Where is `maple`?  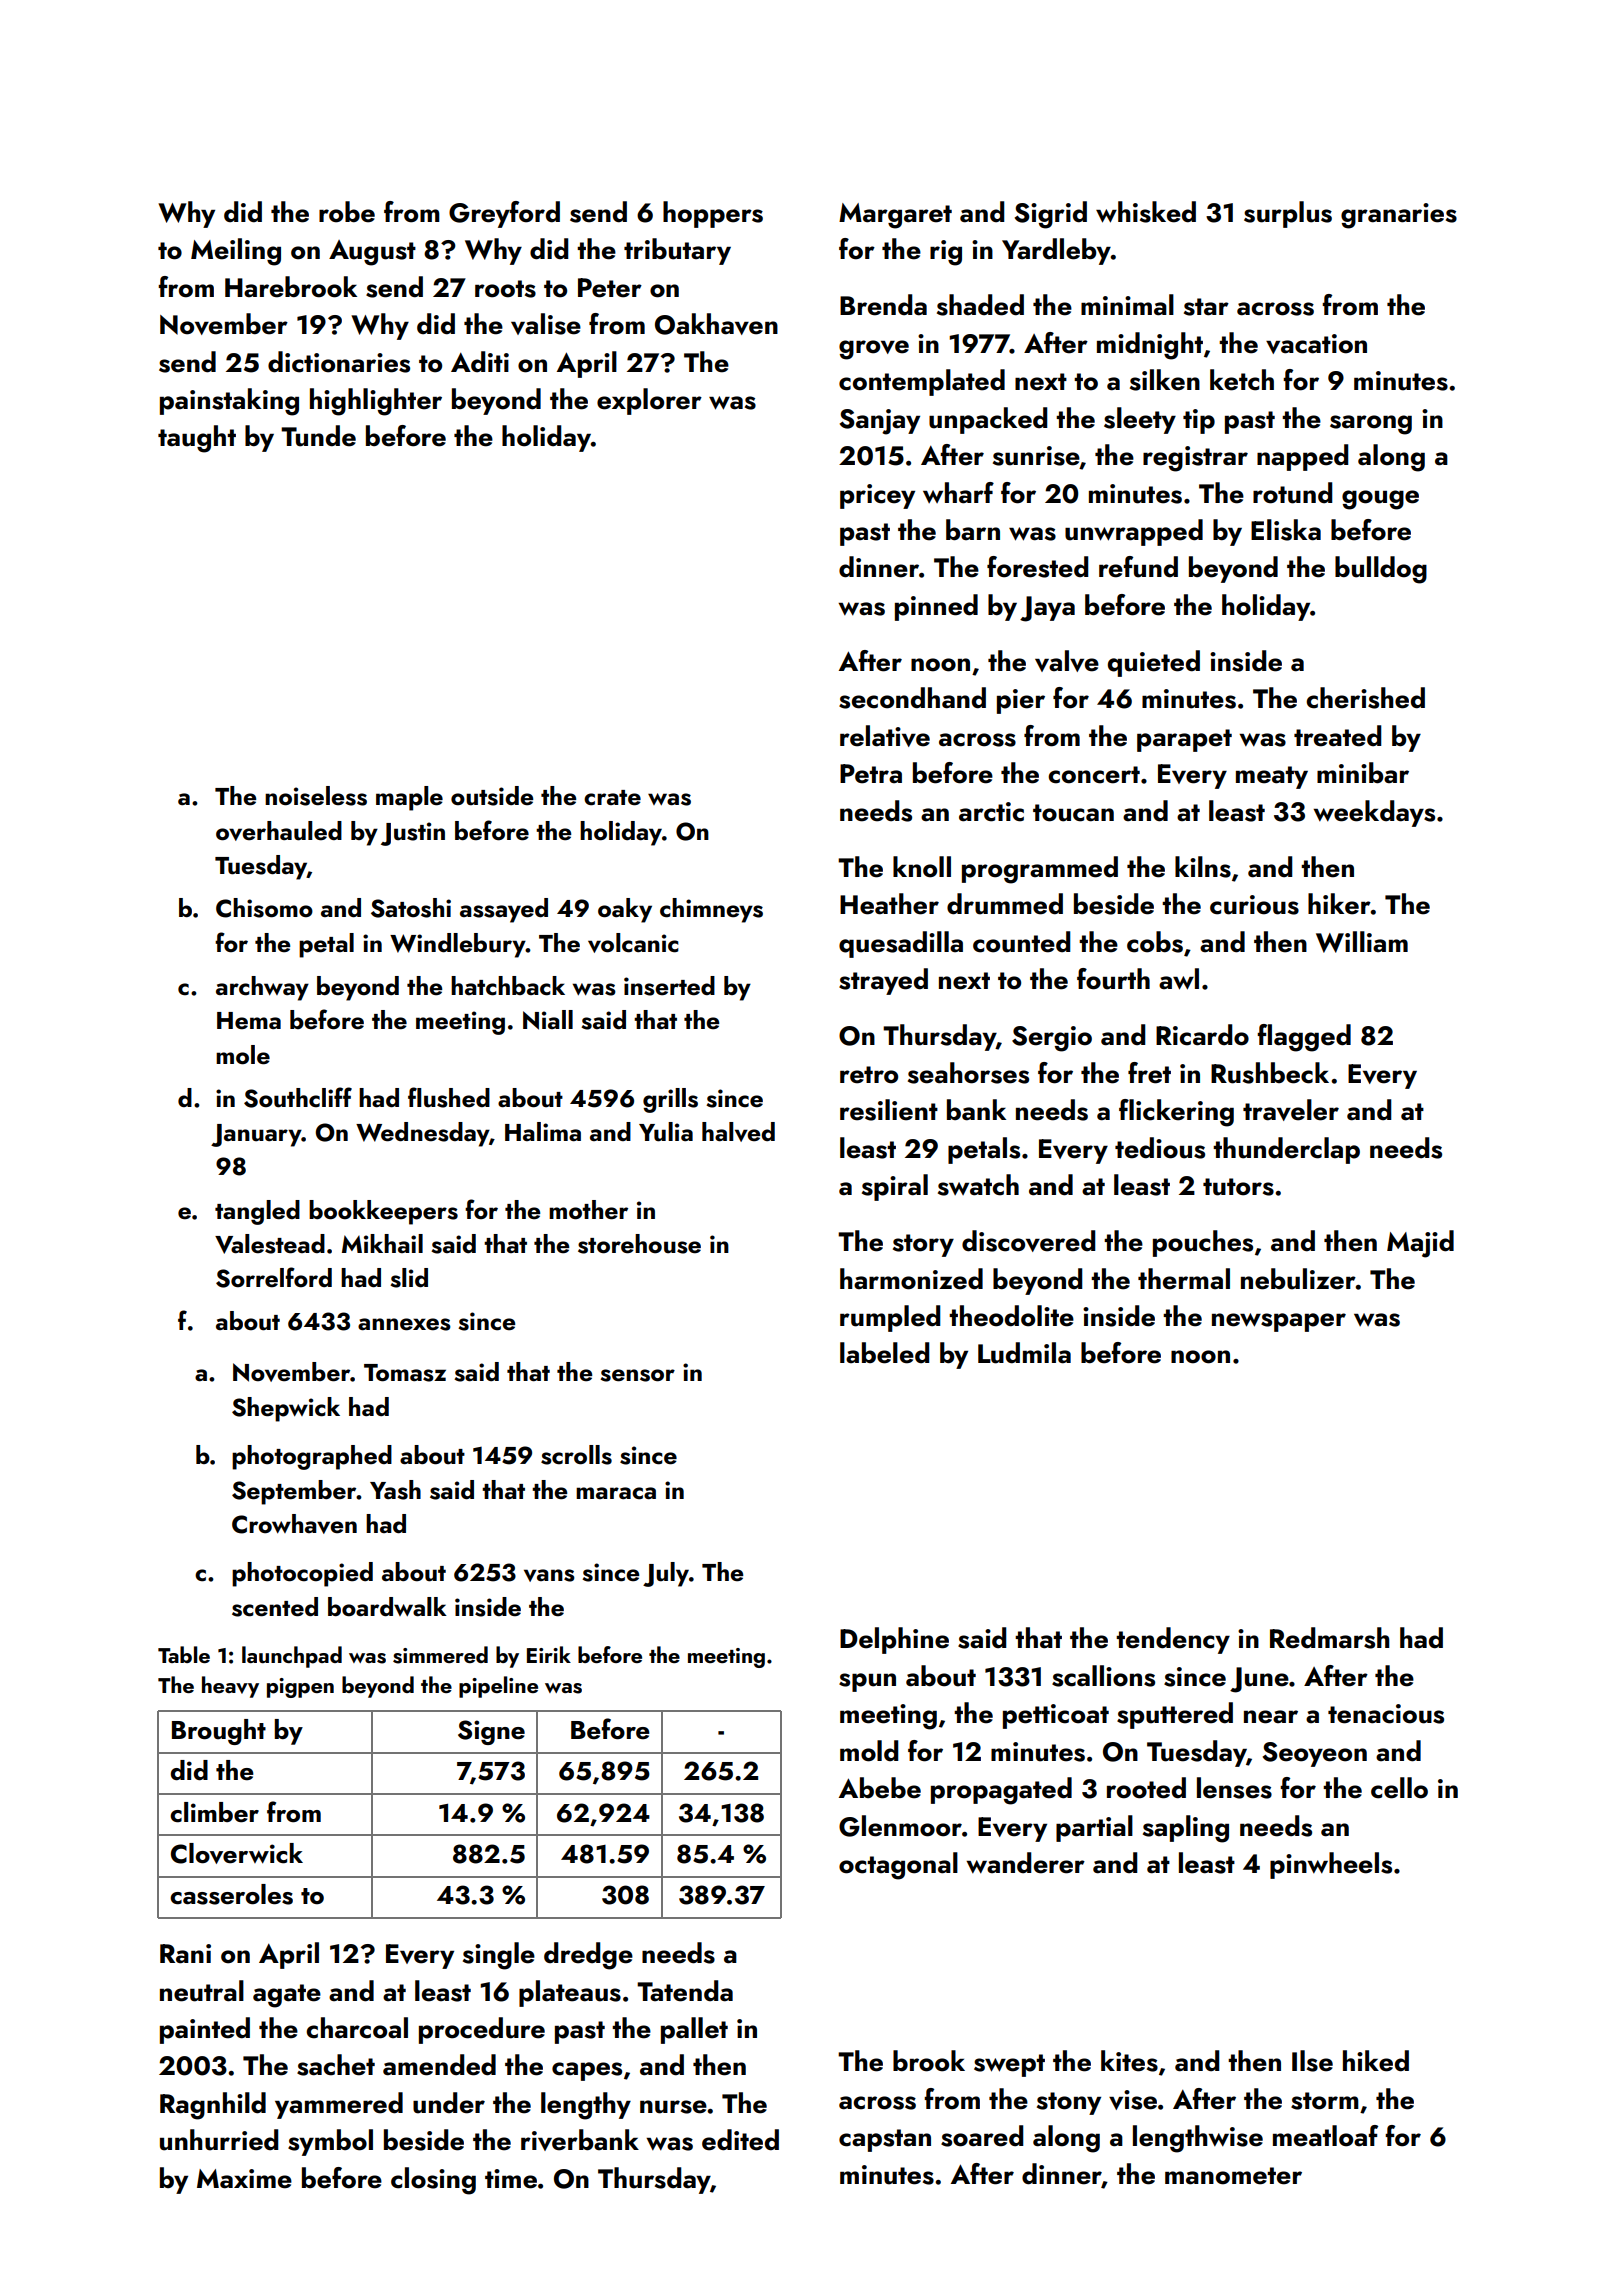 maple is located at coordinates (409, 798).
